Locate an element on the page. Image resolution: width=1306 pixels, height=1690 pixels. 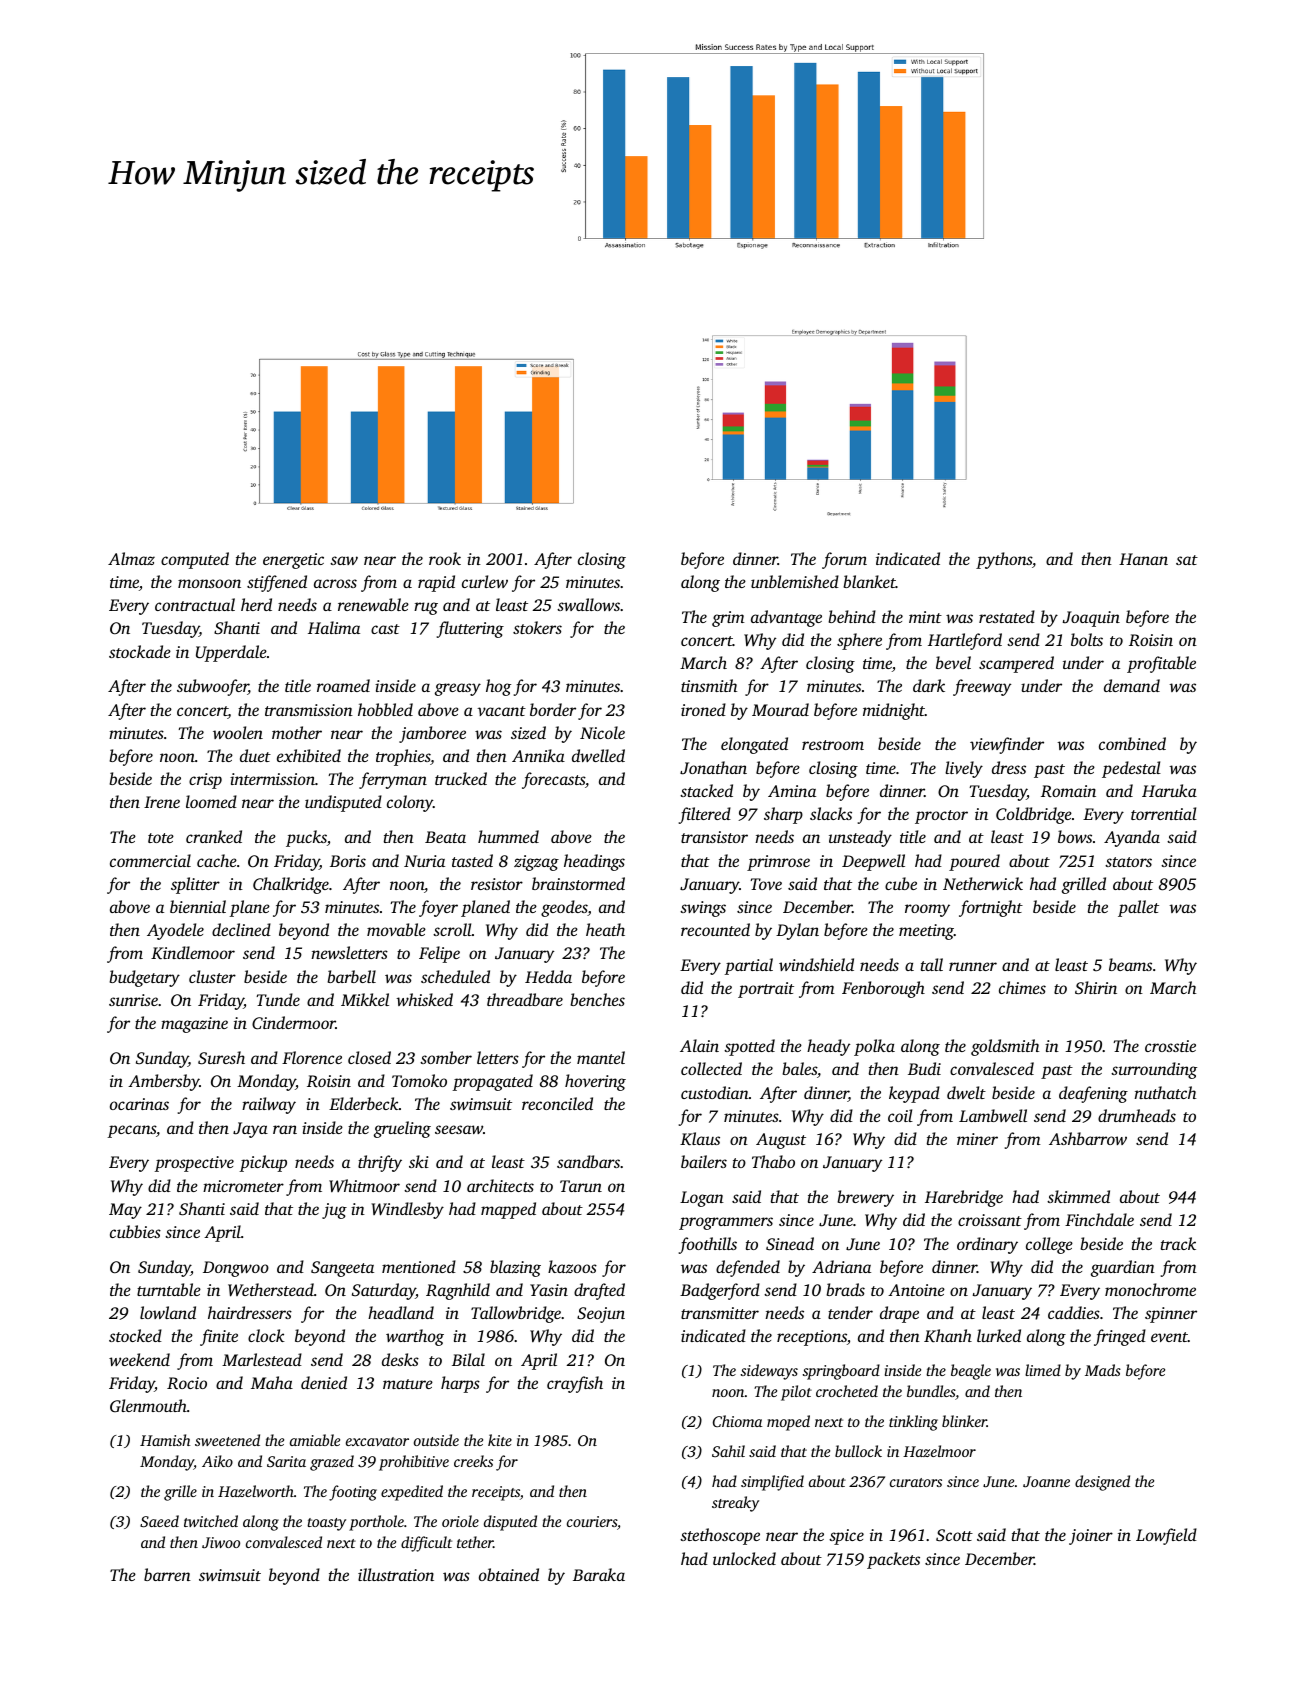
border is located at coordinates (553, 709).
